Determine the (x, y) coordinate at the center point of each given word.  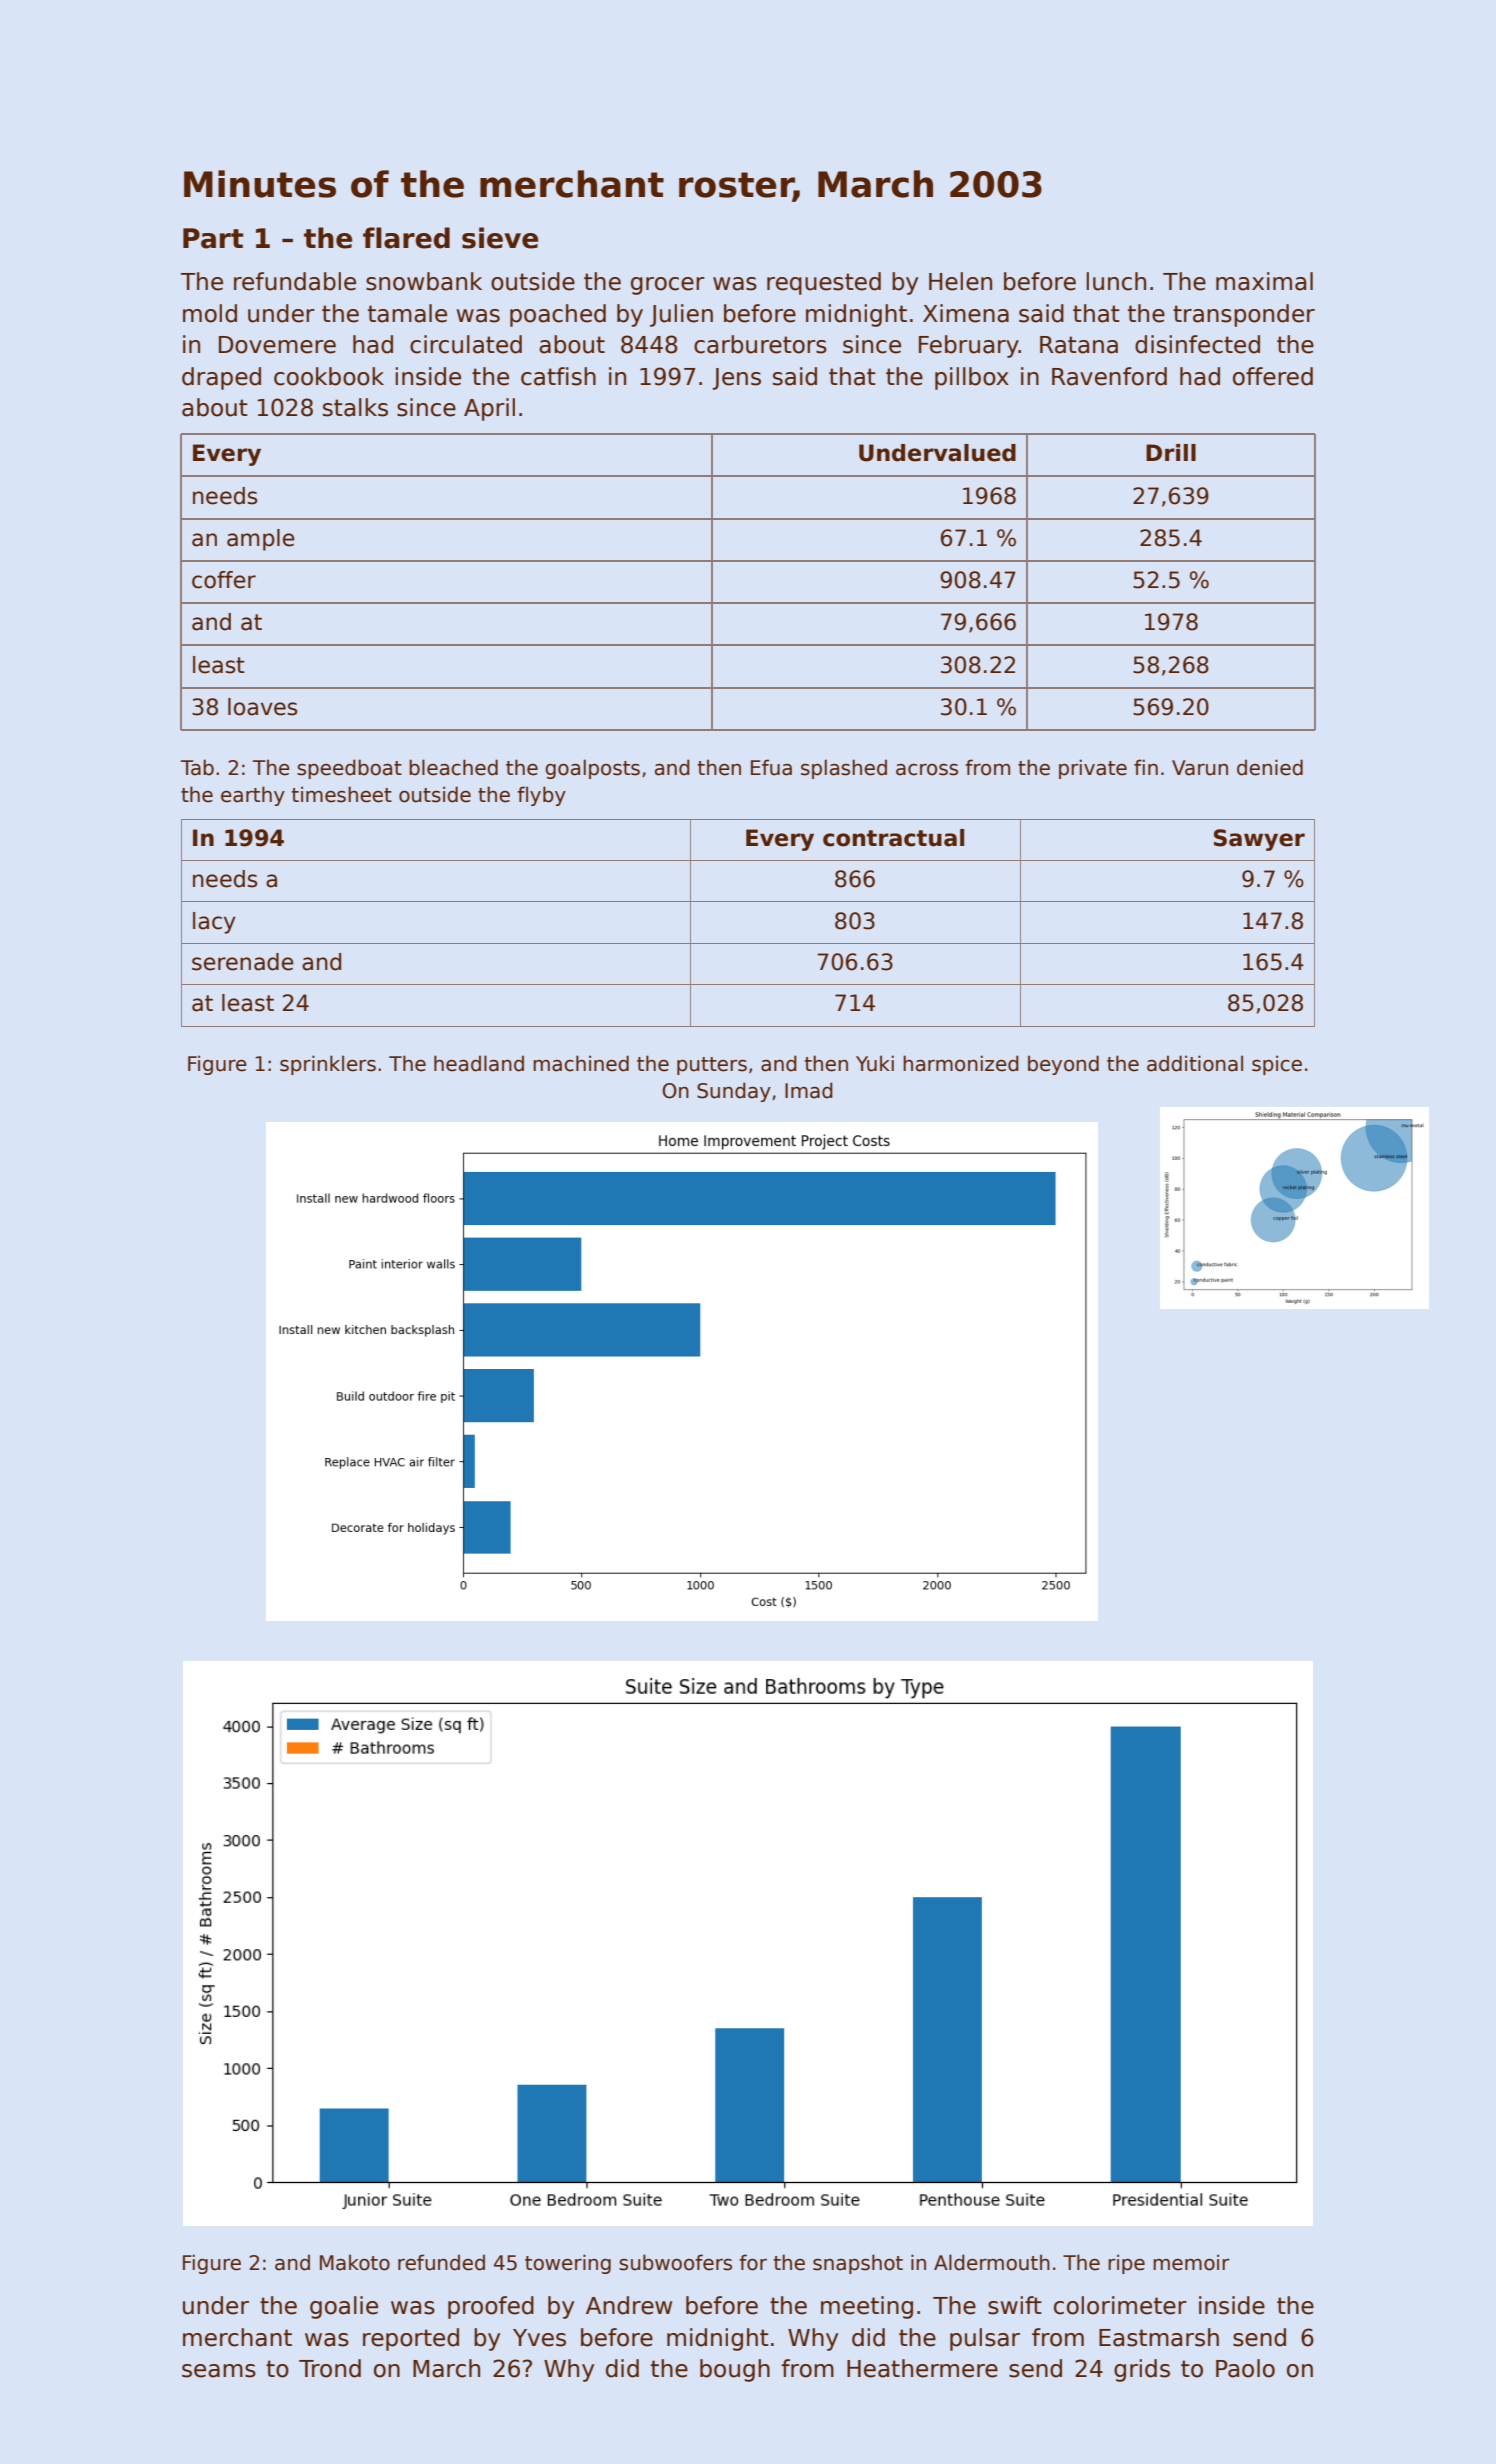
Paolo (1245, 2368)
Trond (330, 2368)
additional (1195, 1063)
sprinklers (328, 1065)
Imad (809, 1090)
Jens (736, 379)
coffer (224, 580)
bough (735, 2370)
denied (1270, 767)
